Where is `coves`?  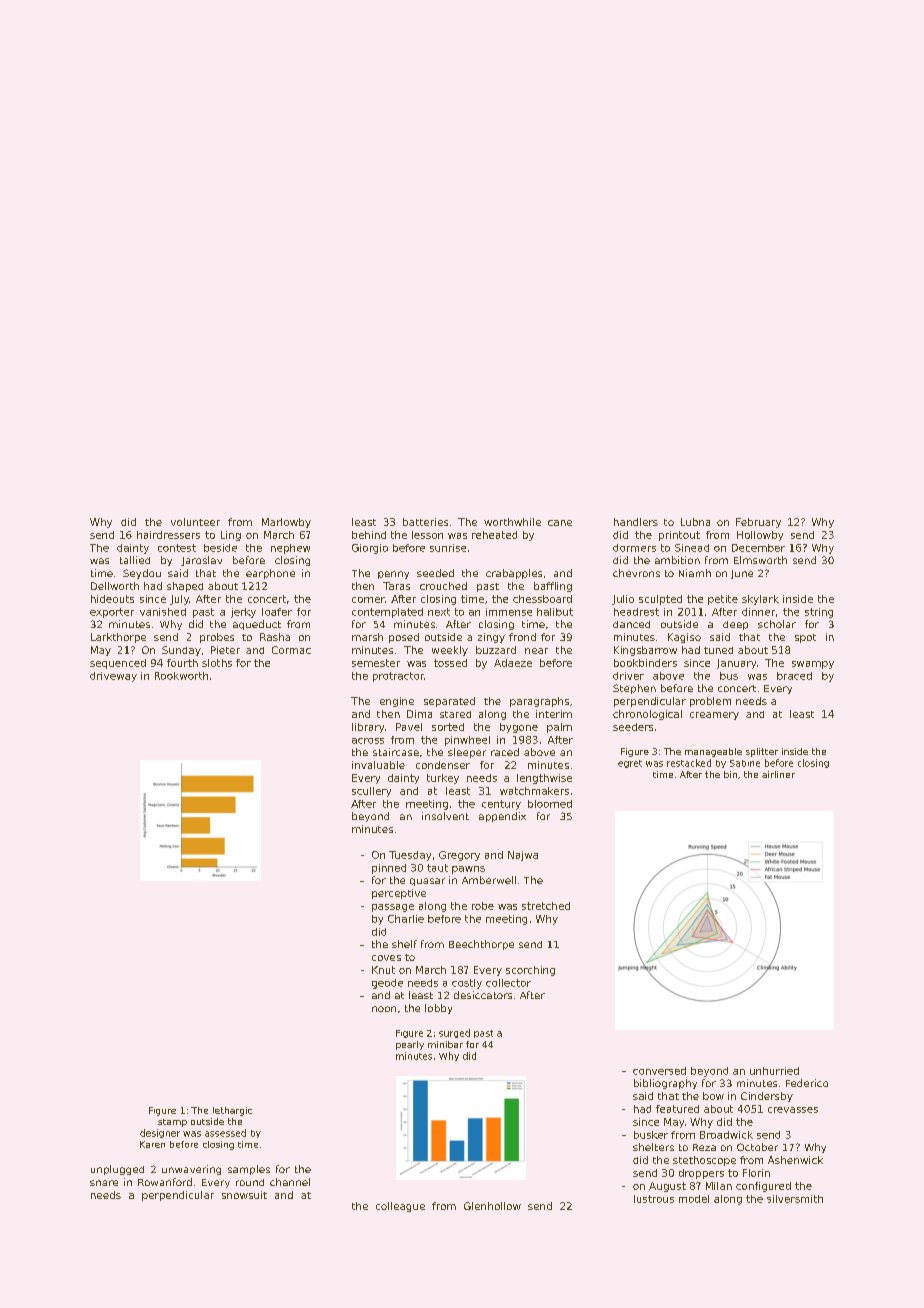
coves is located at coordinates (386, 958).
